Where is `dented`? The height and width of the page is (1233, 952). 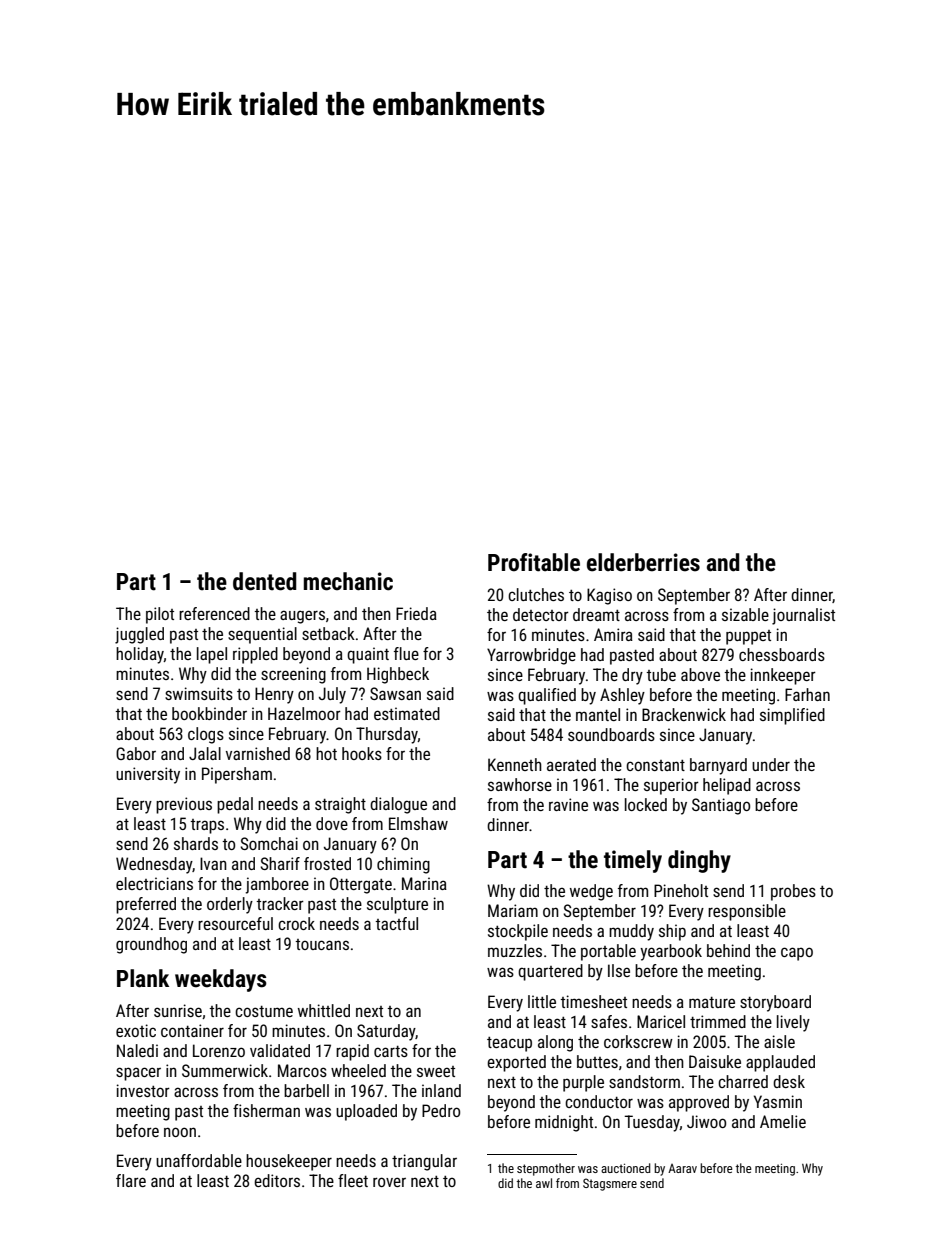
dented is located at coordinates (265, 581).
